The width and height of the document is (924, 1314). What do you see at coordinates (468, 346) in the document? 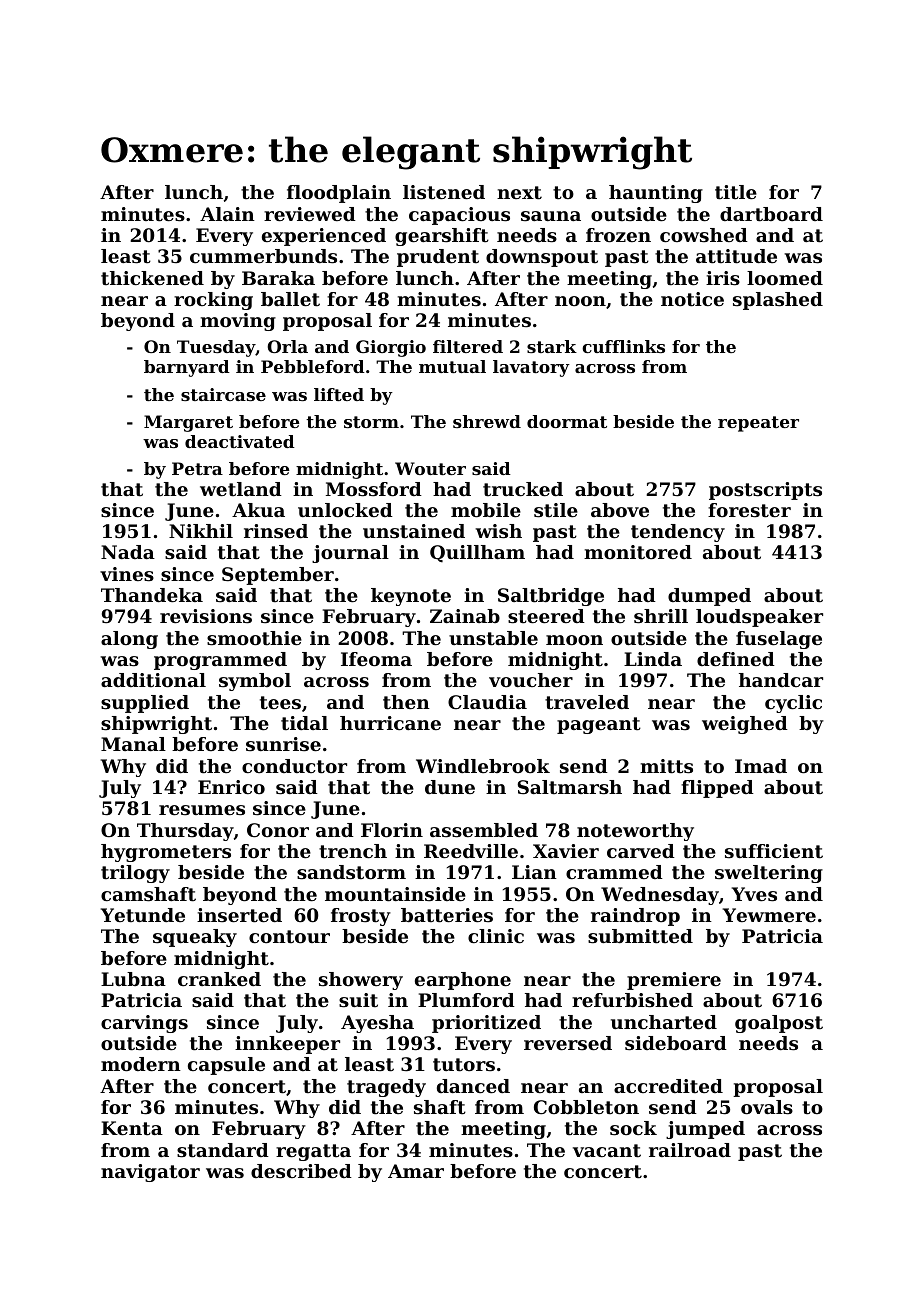
I see `filtered` at bounding box center [468, 346].
